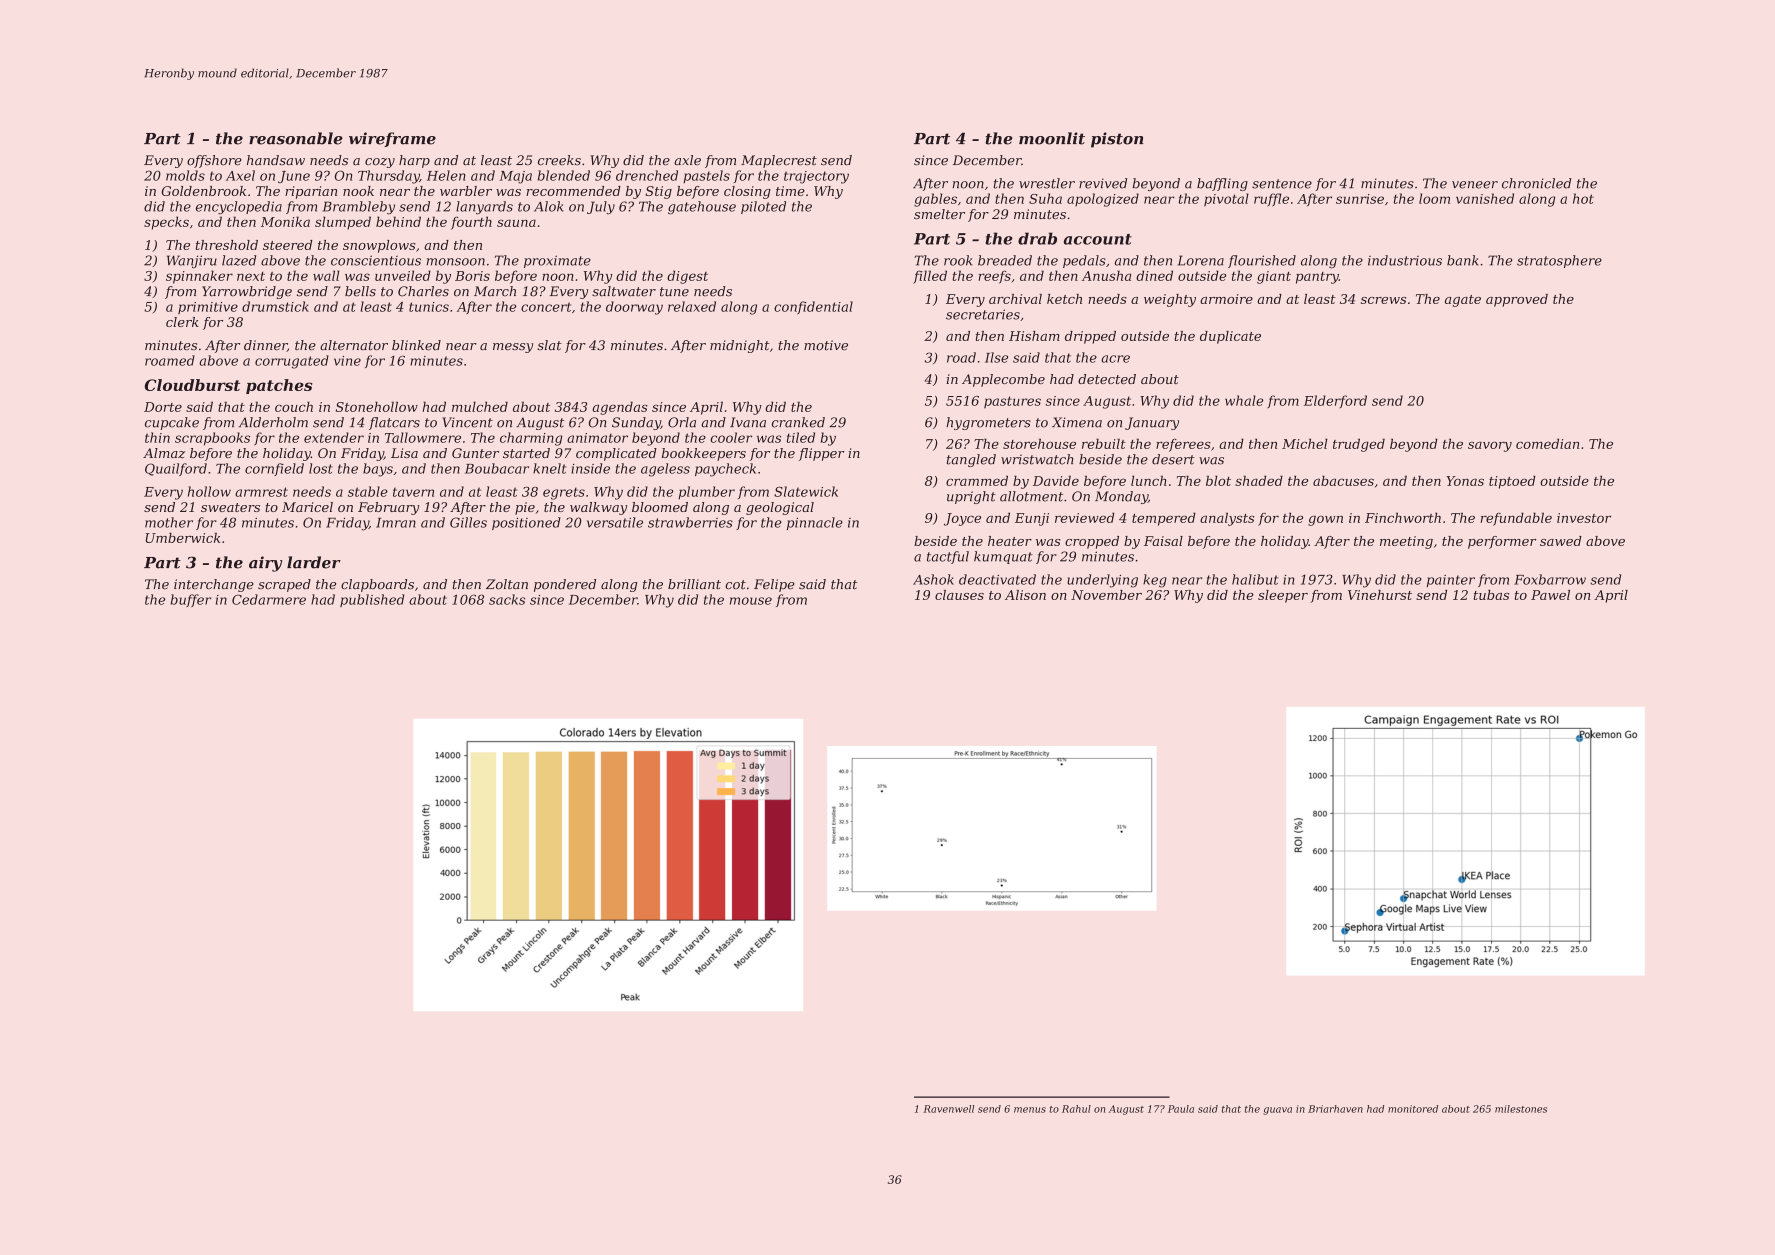 The width and height of the page is (1775, 1255). Describe the element at coordinates (183, 538) in the page. I see `Umberwick` at that location.
